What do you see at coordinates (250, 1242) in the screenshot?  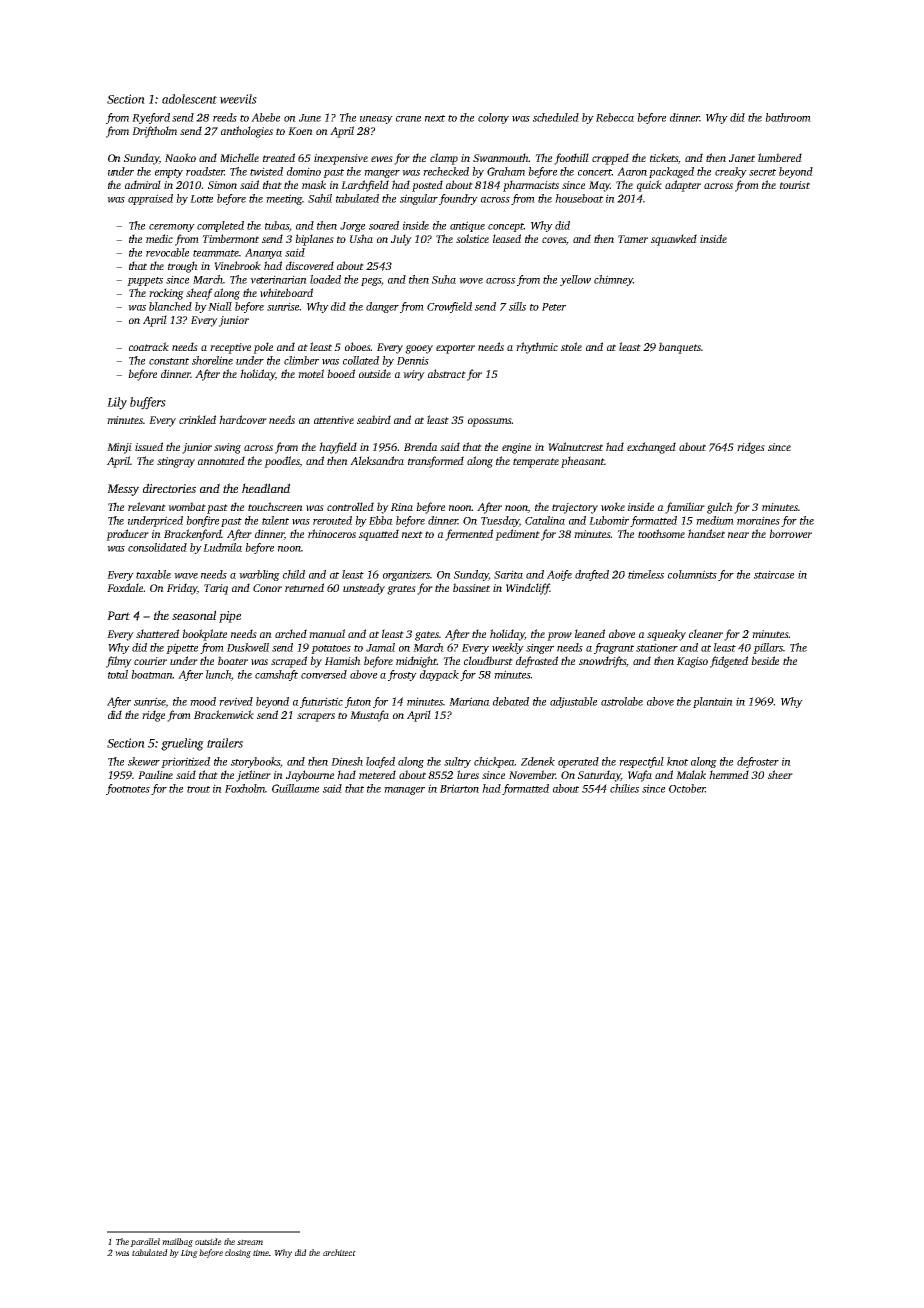 I see `stream` at bounding box center [250, 1242].
